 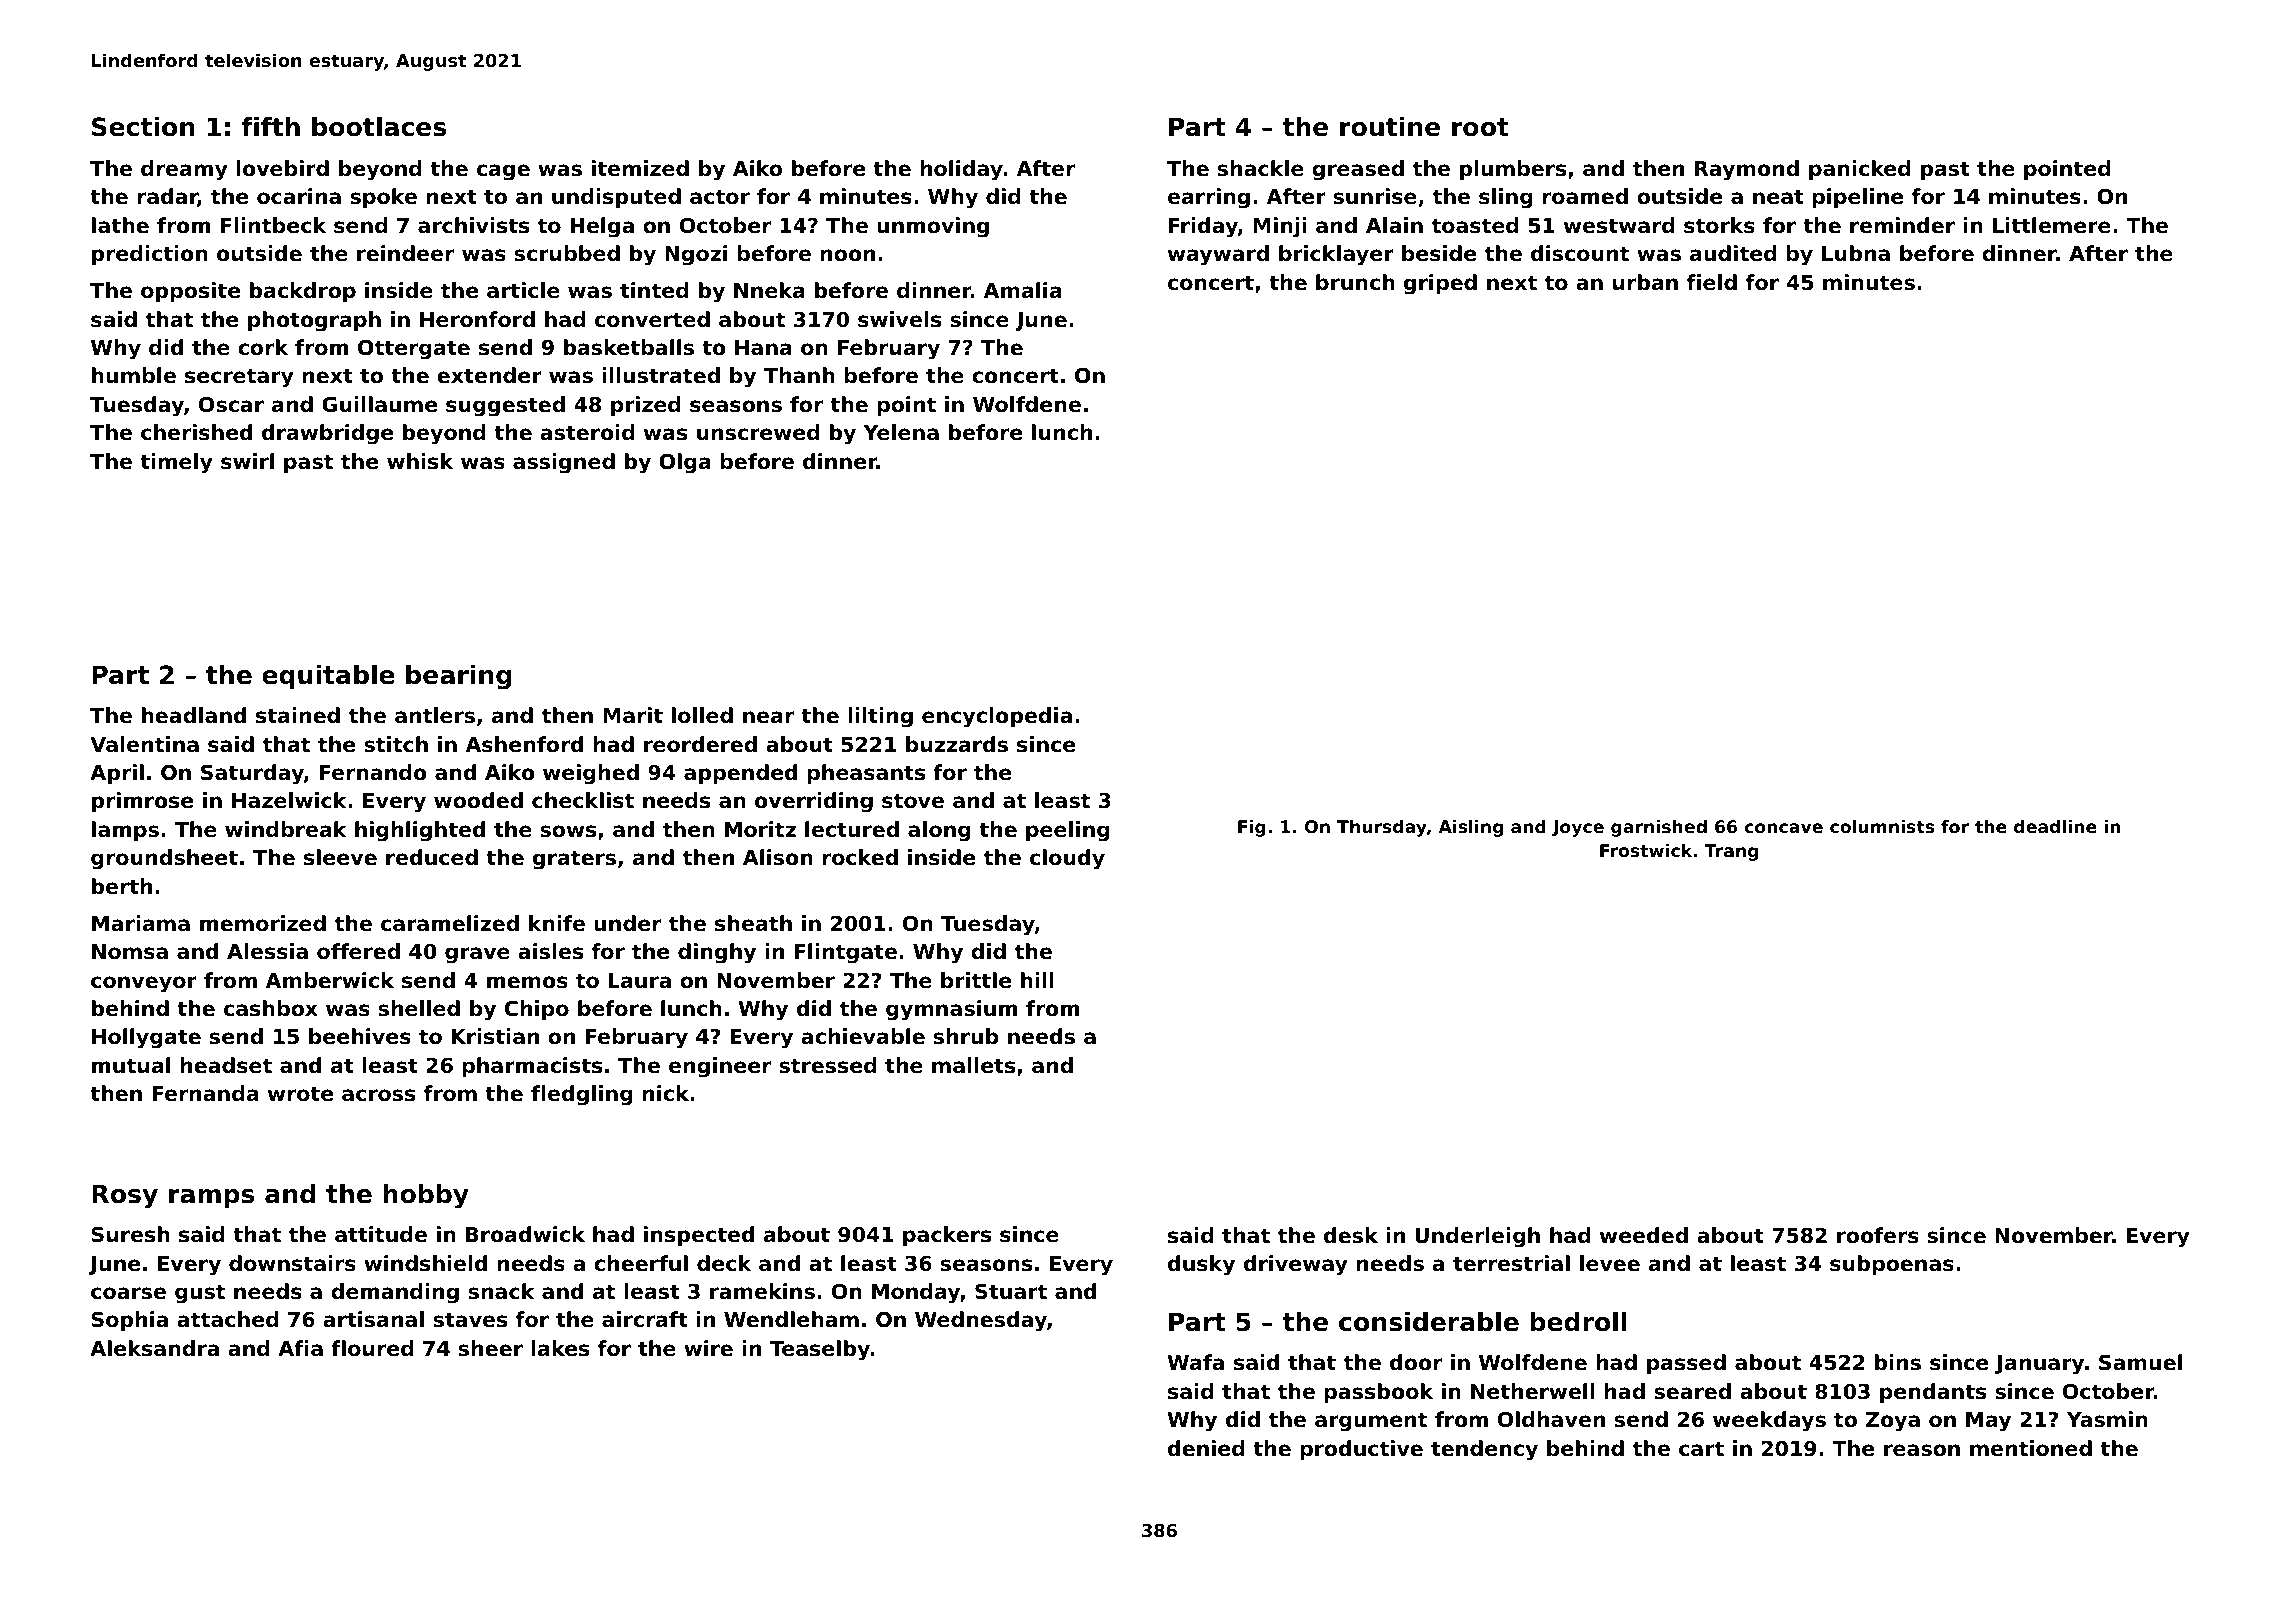 What do you see at coordinates (1480, 127) in the image?
I see `root` at bounding box center [1480, 127].
